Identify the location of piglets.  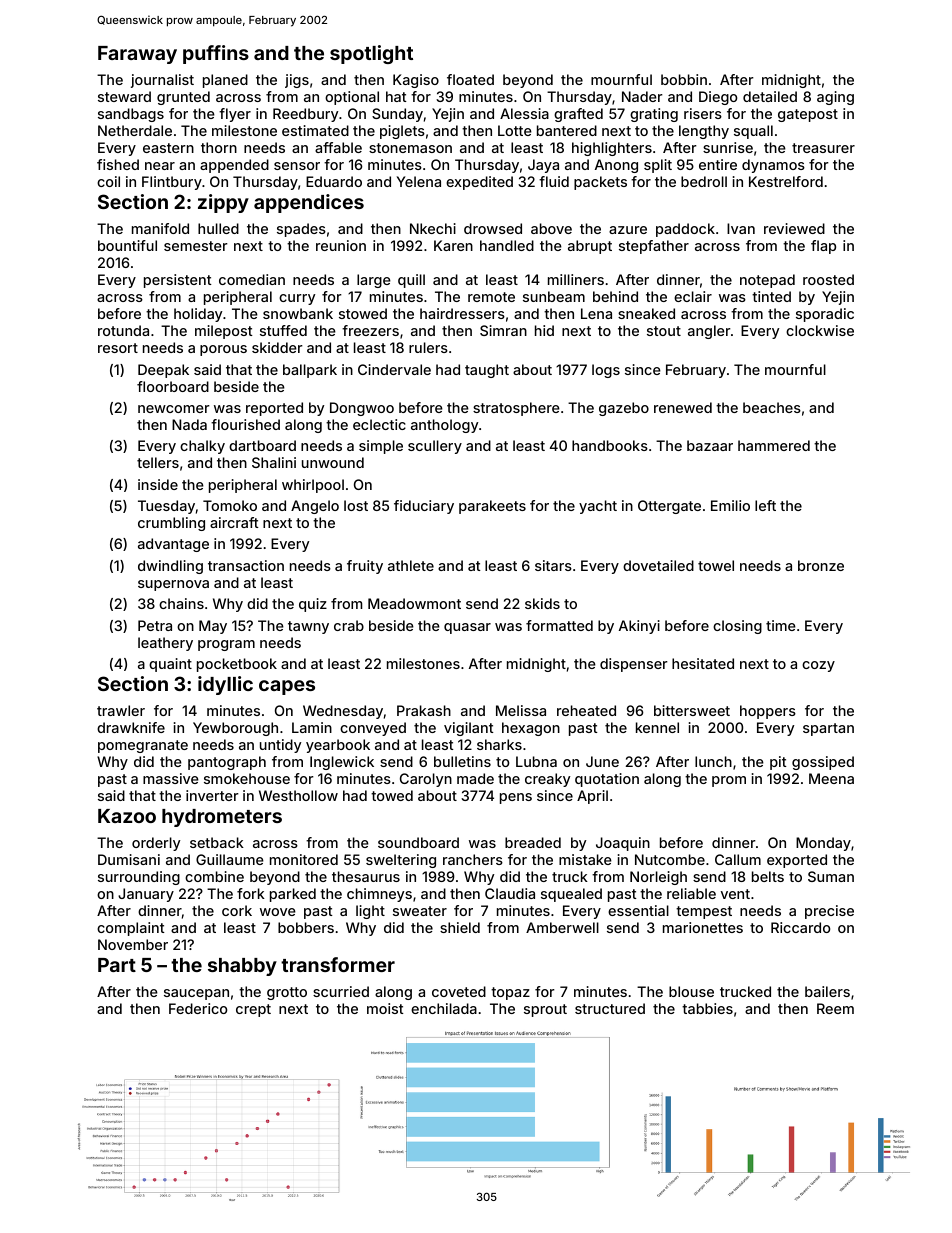
(402, 132).
